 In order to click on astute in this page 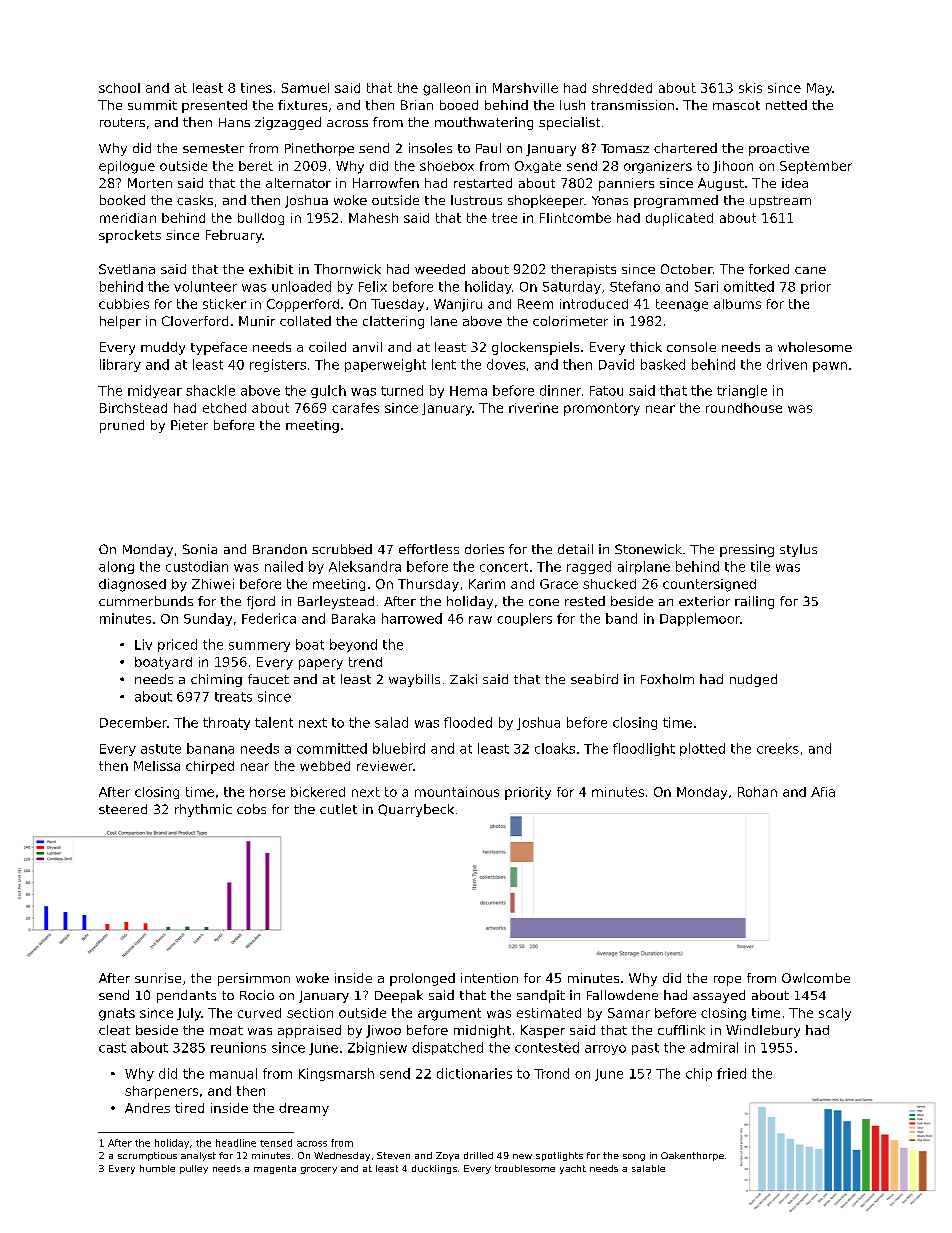, I will do `click(161, 749)`.
